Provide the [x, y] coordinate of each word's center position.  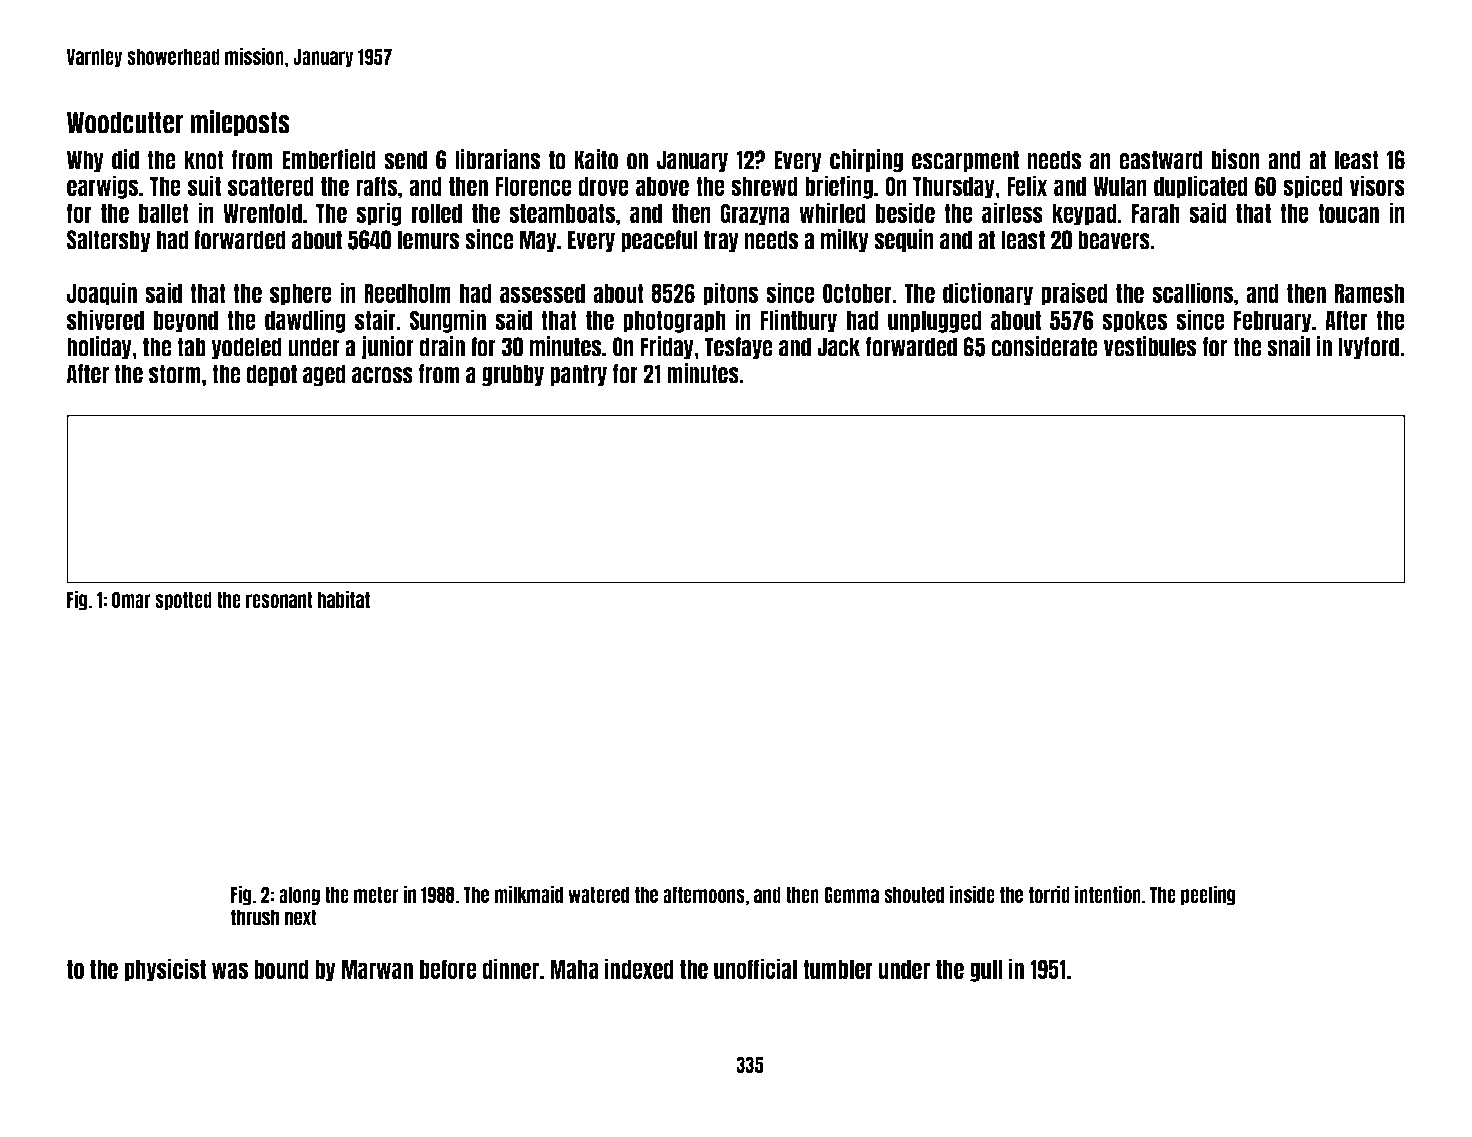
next [301, 917]
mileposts [240, 123]
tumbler [838, 969]
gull [986, 971]
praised [1074, 294]
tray [721, 241]
